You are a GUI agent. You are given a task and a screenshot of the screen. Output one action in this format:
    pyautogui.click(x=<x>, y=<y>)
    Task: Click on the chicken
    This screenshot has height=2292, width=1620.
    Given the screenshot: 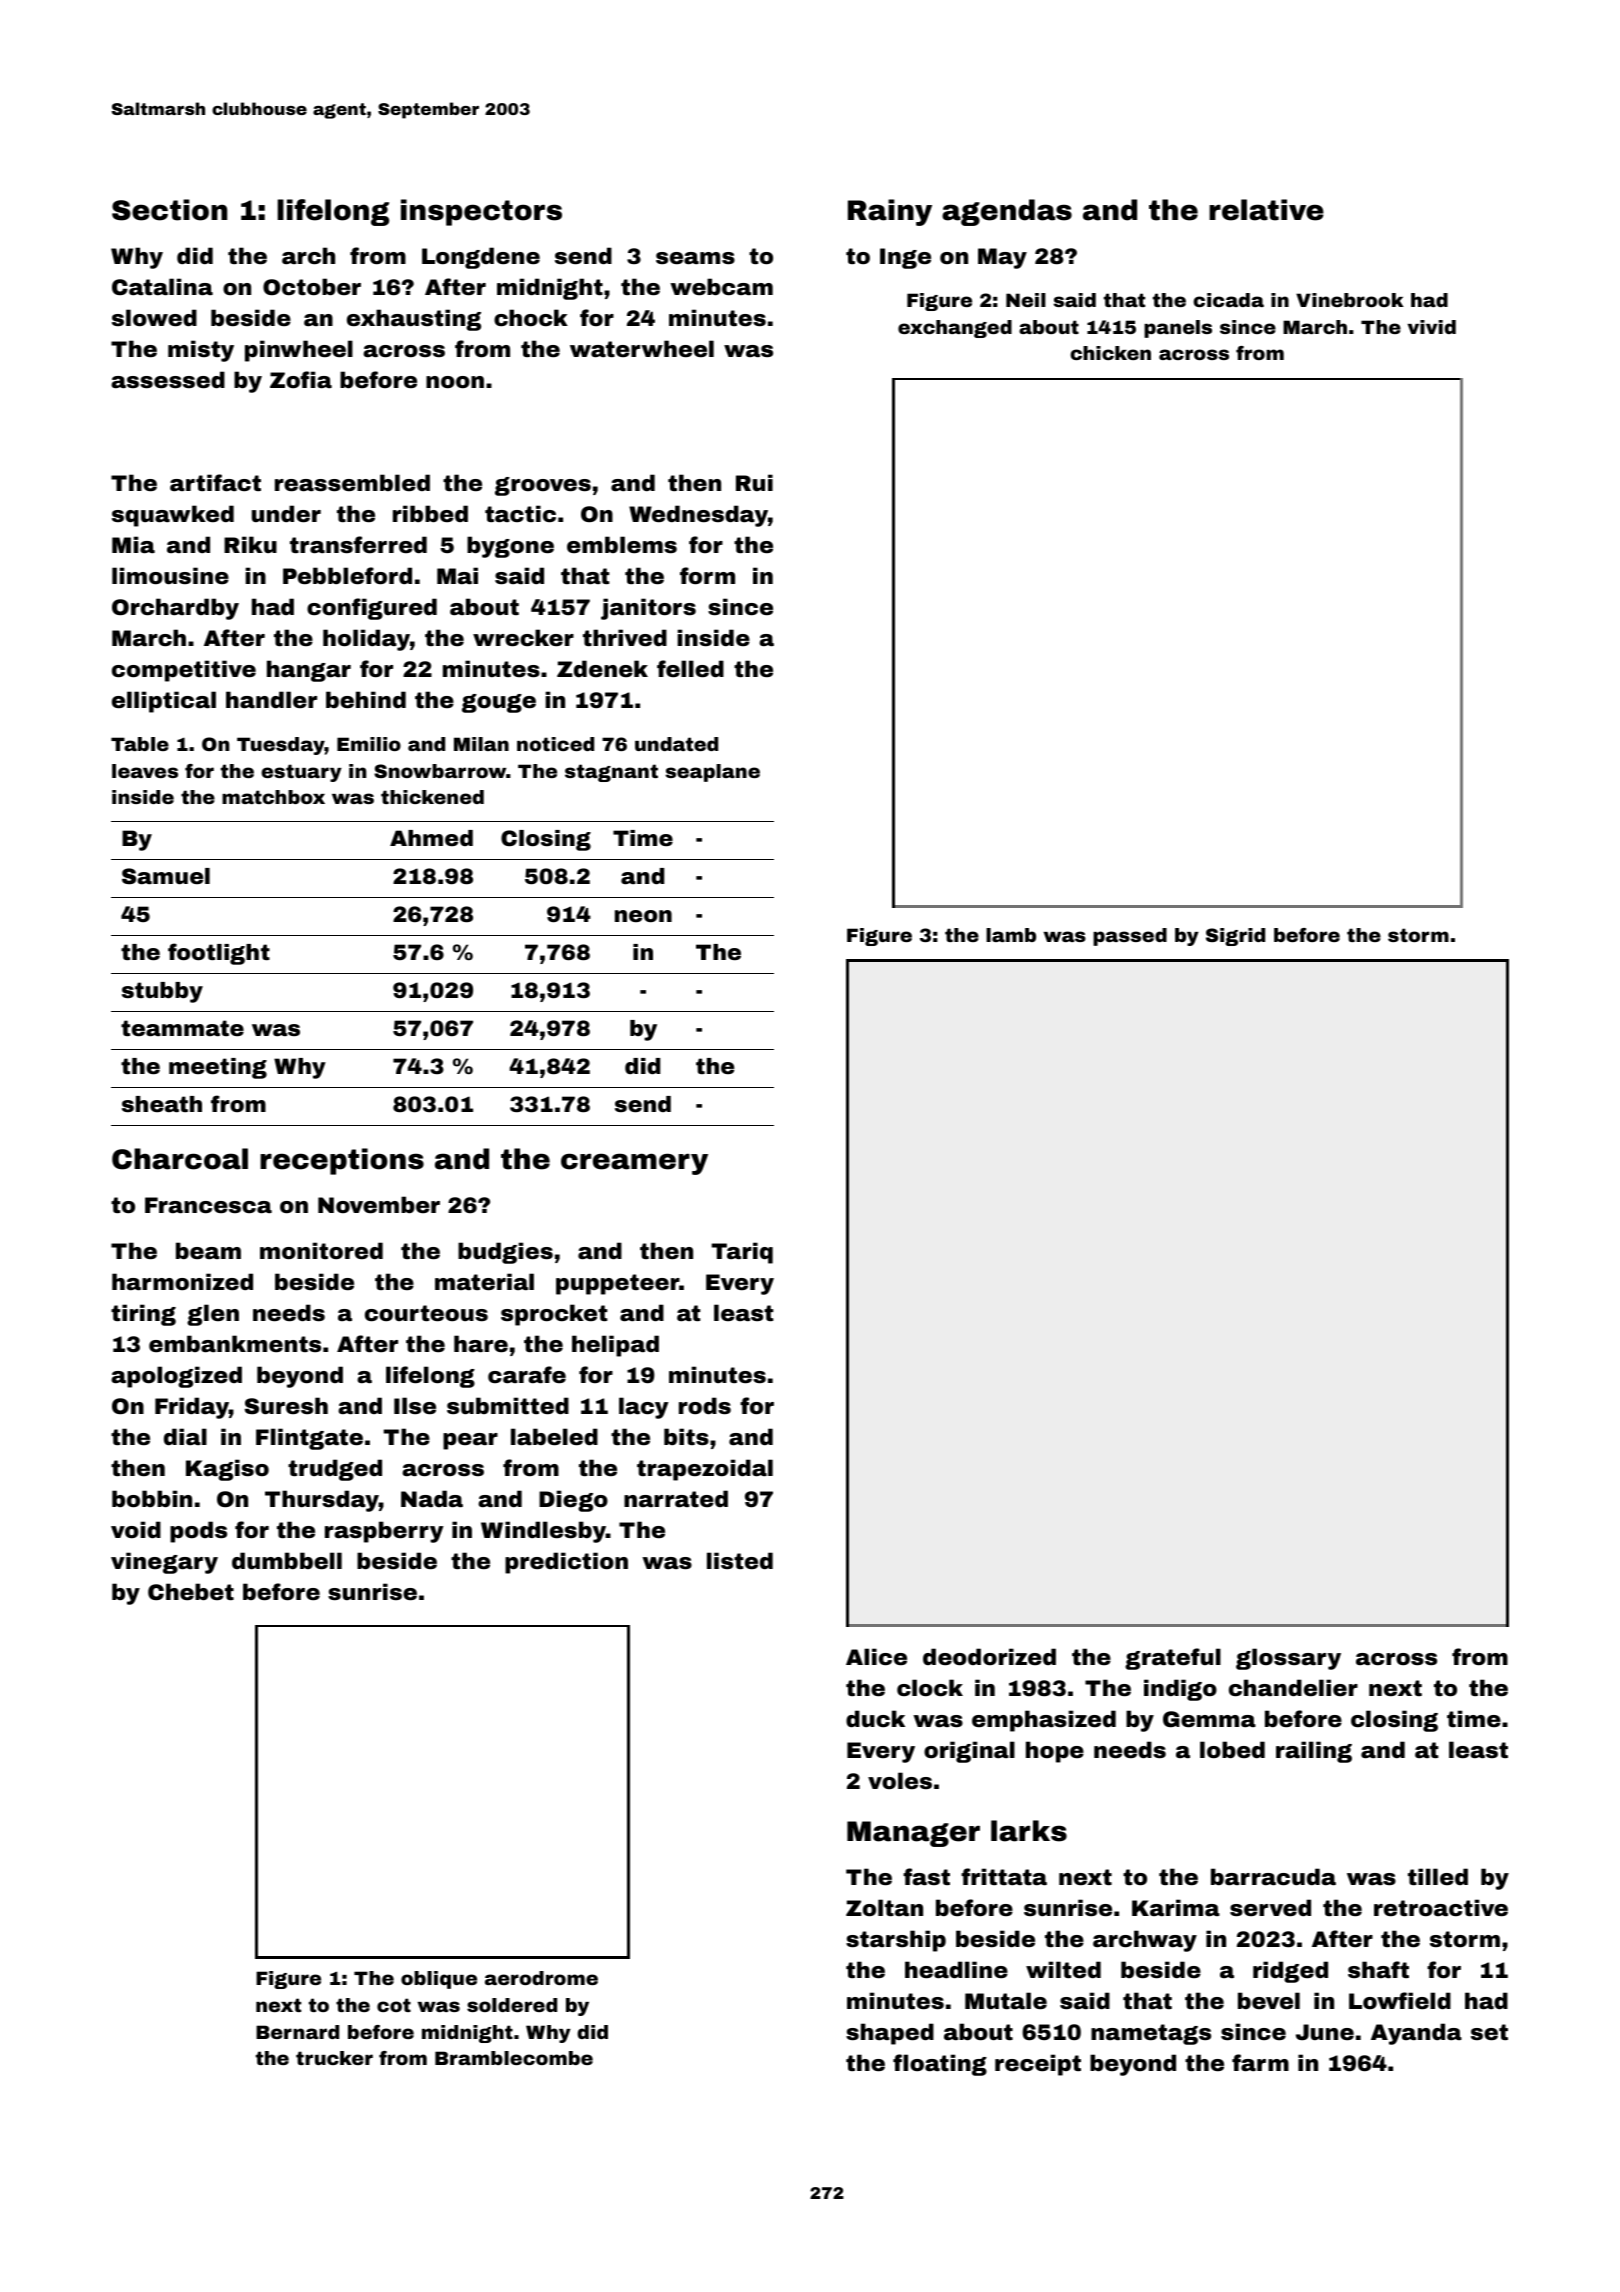 What is the action you would take?
    pyautogui.click(x=1110, y=353)
